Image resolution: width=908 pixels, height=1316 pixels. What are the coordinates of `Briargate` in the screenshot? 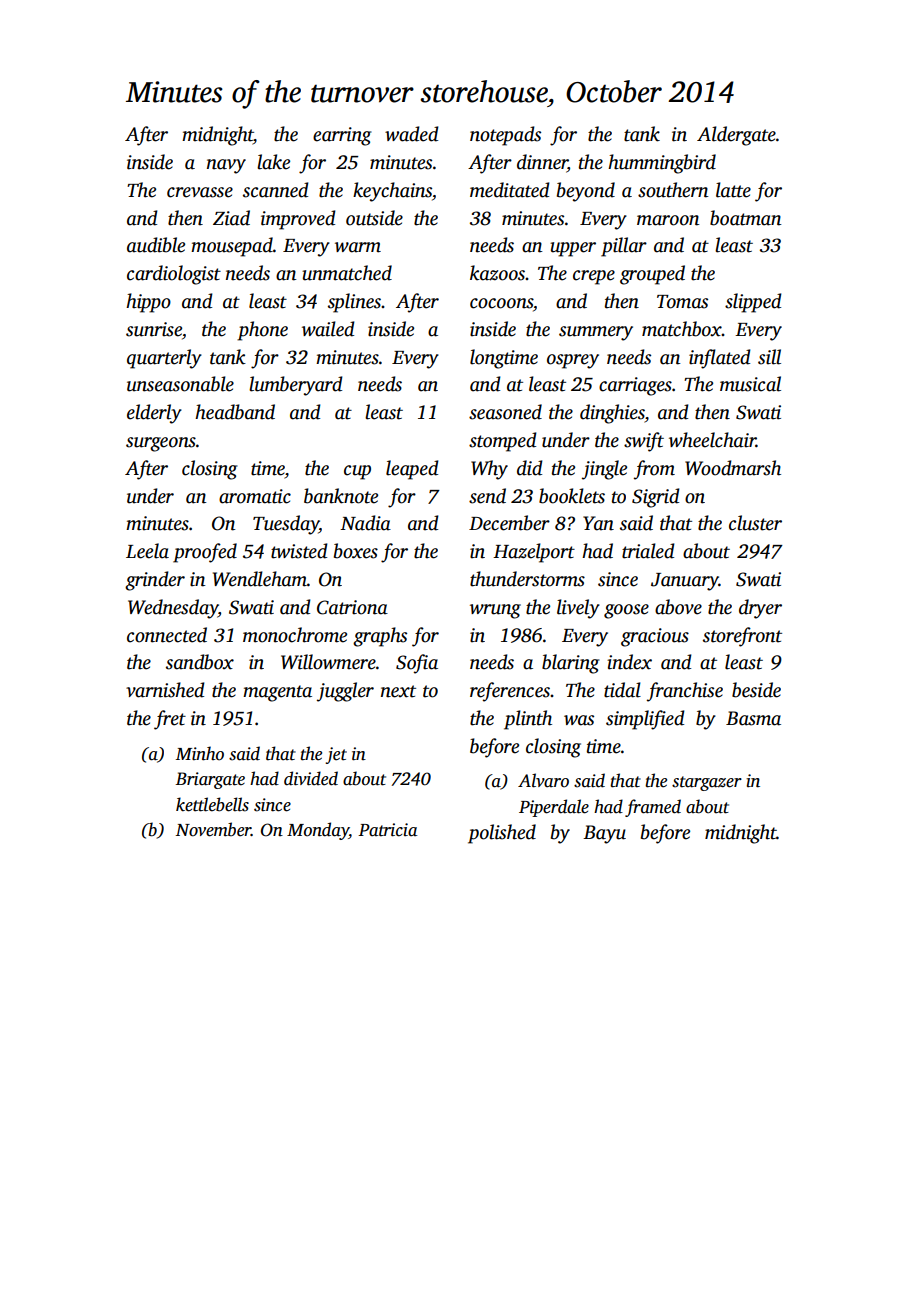 It's located at (210, 780).
